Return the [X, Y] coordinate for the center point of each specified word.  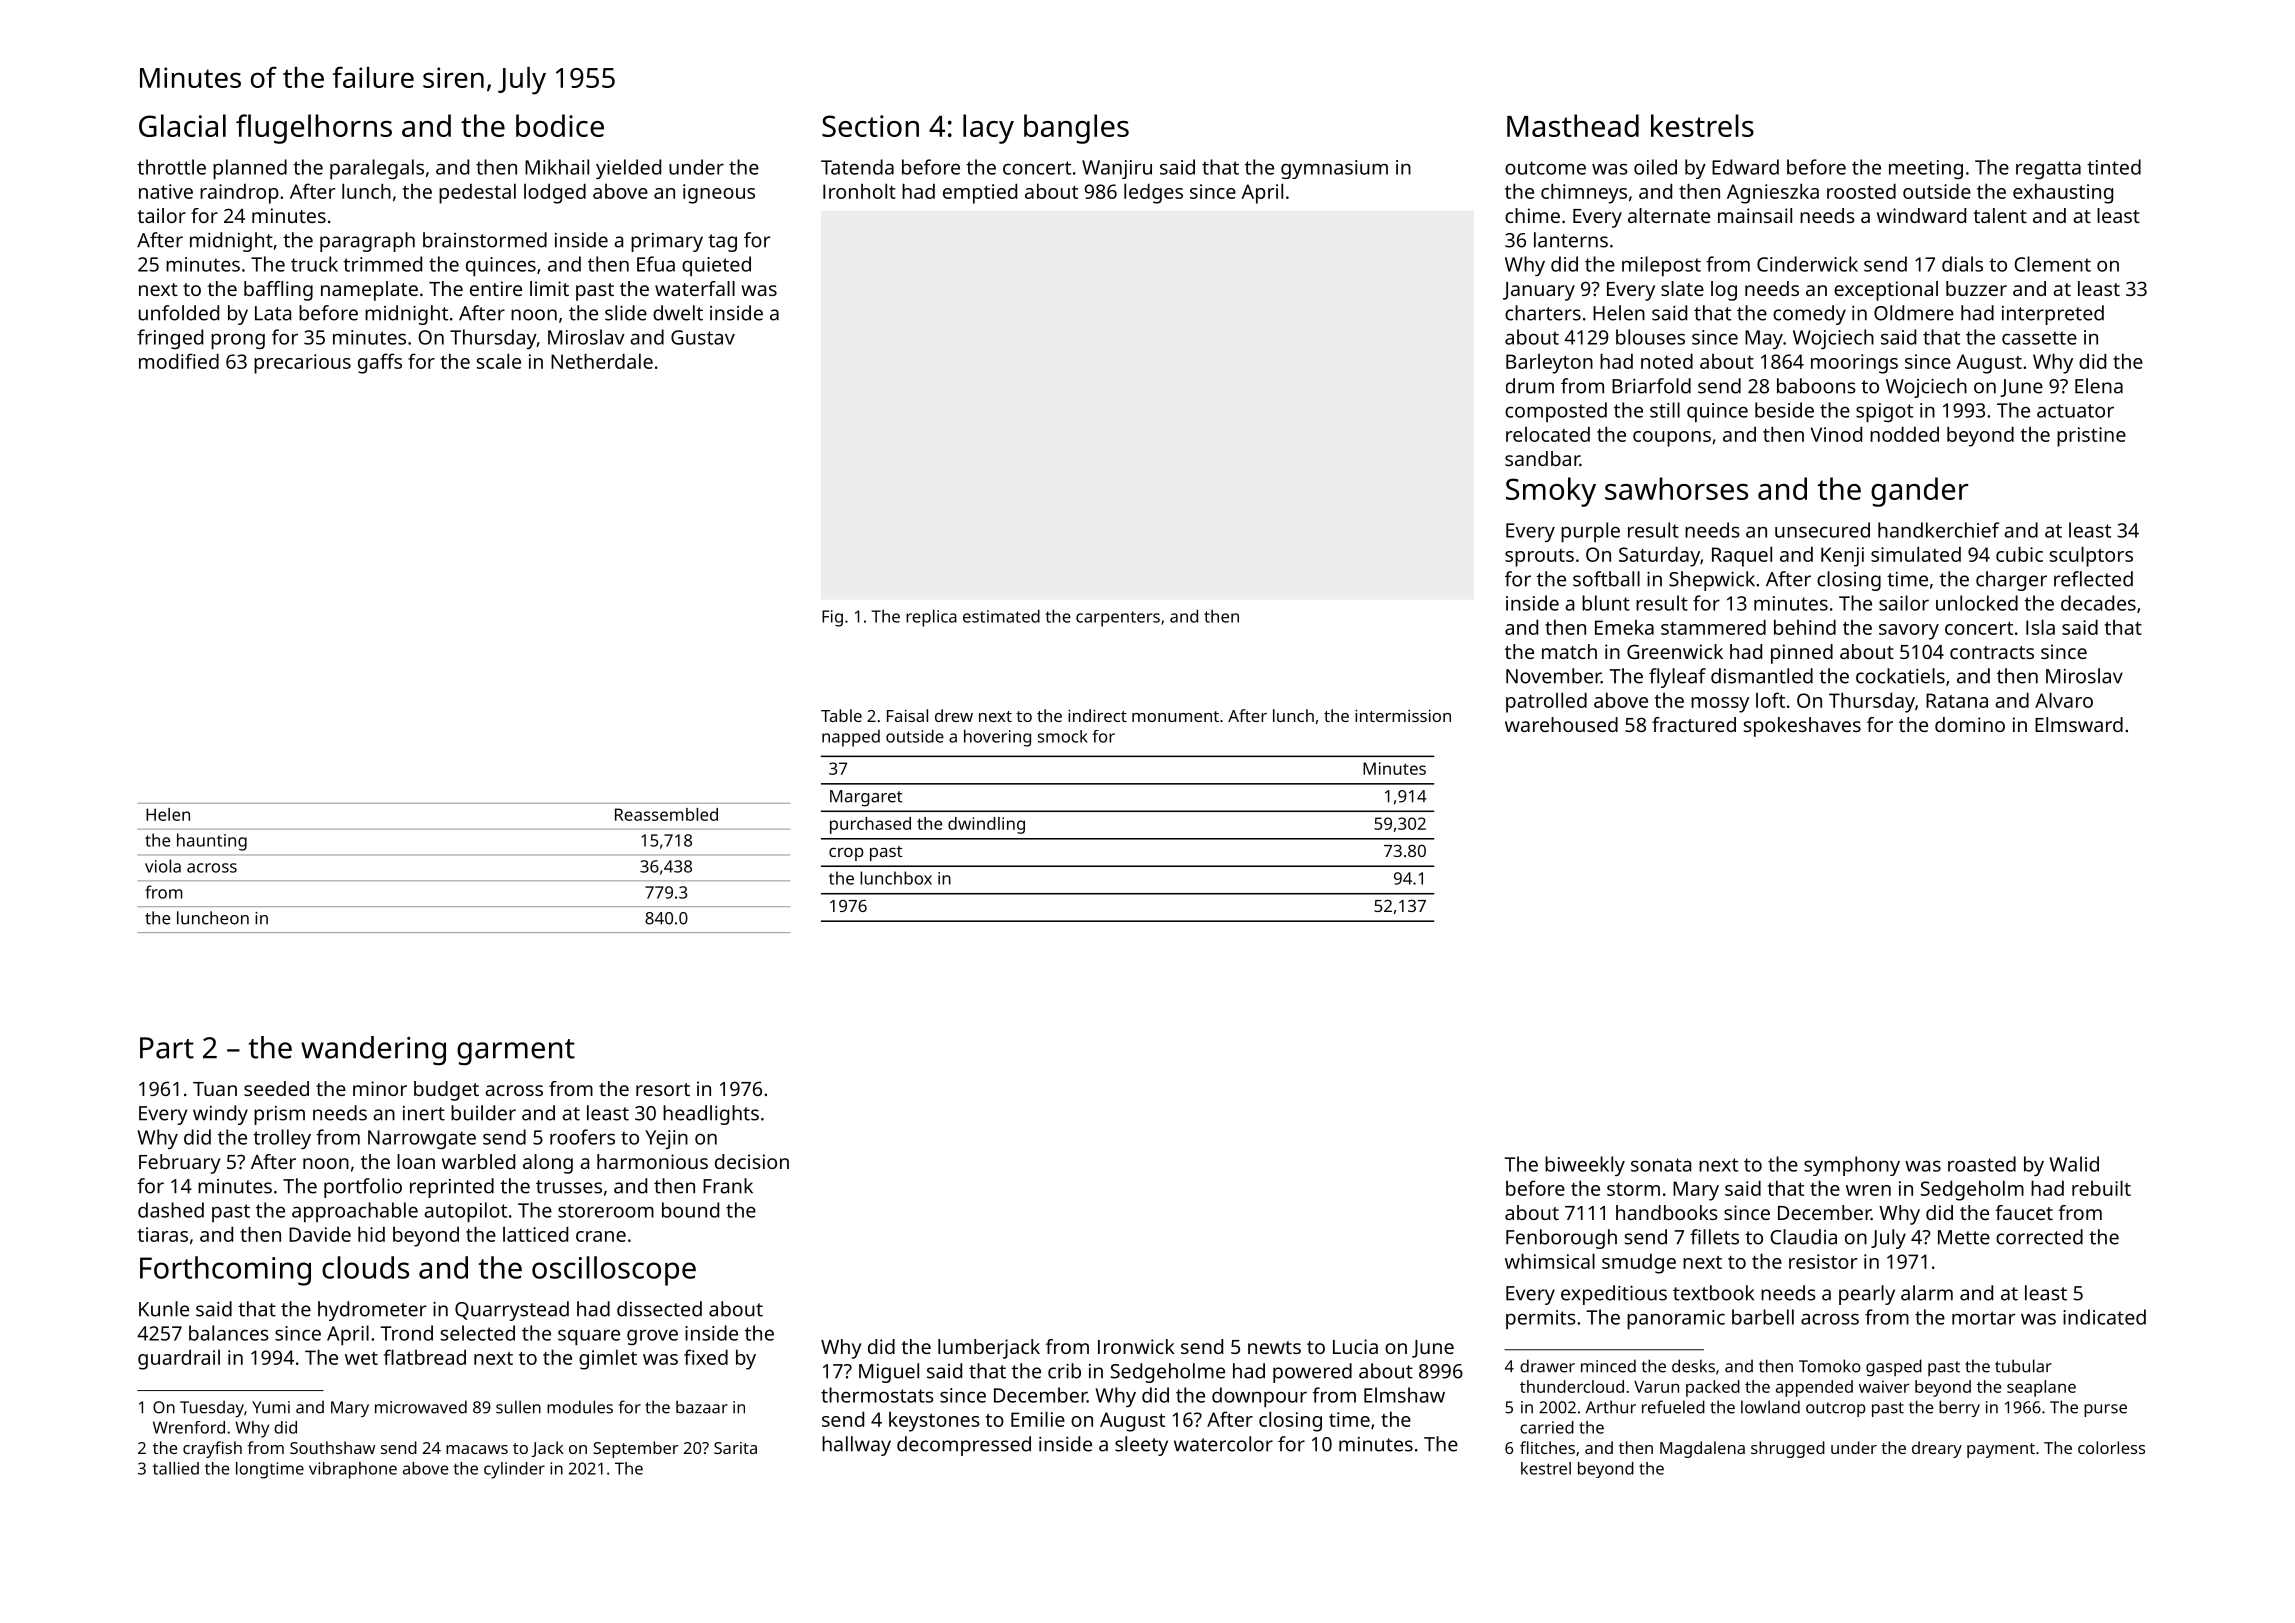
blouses [1650, 337]
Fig [832, 618]
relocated [1548, 434]
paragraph [367, 242]
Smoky [1551, 492]
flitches [1547, 1447]
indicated [2104, 1317]
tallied [176, 1468]
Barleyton [1549, 364]
